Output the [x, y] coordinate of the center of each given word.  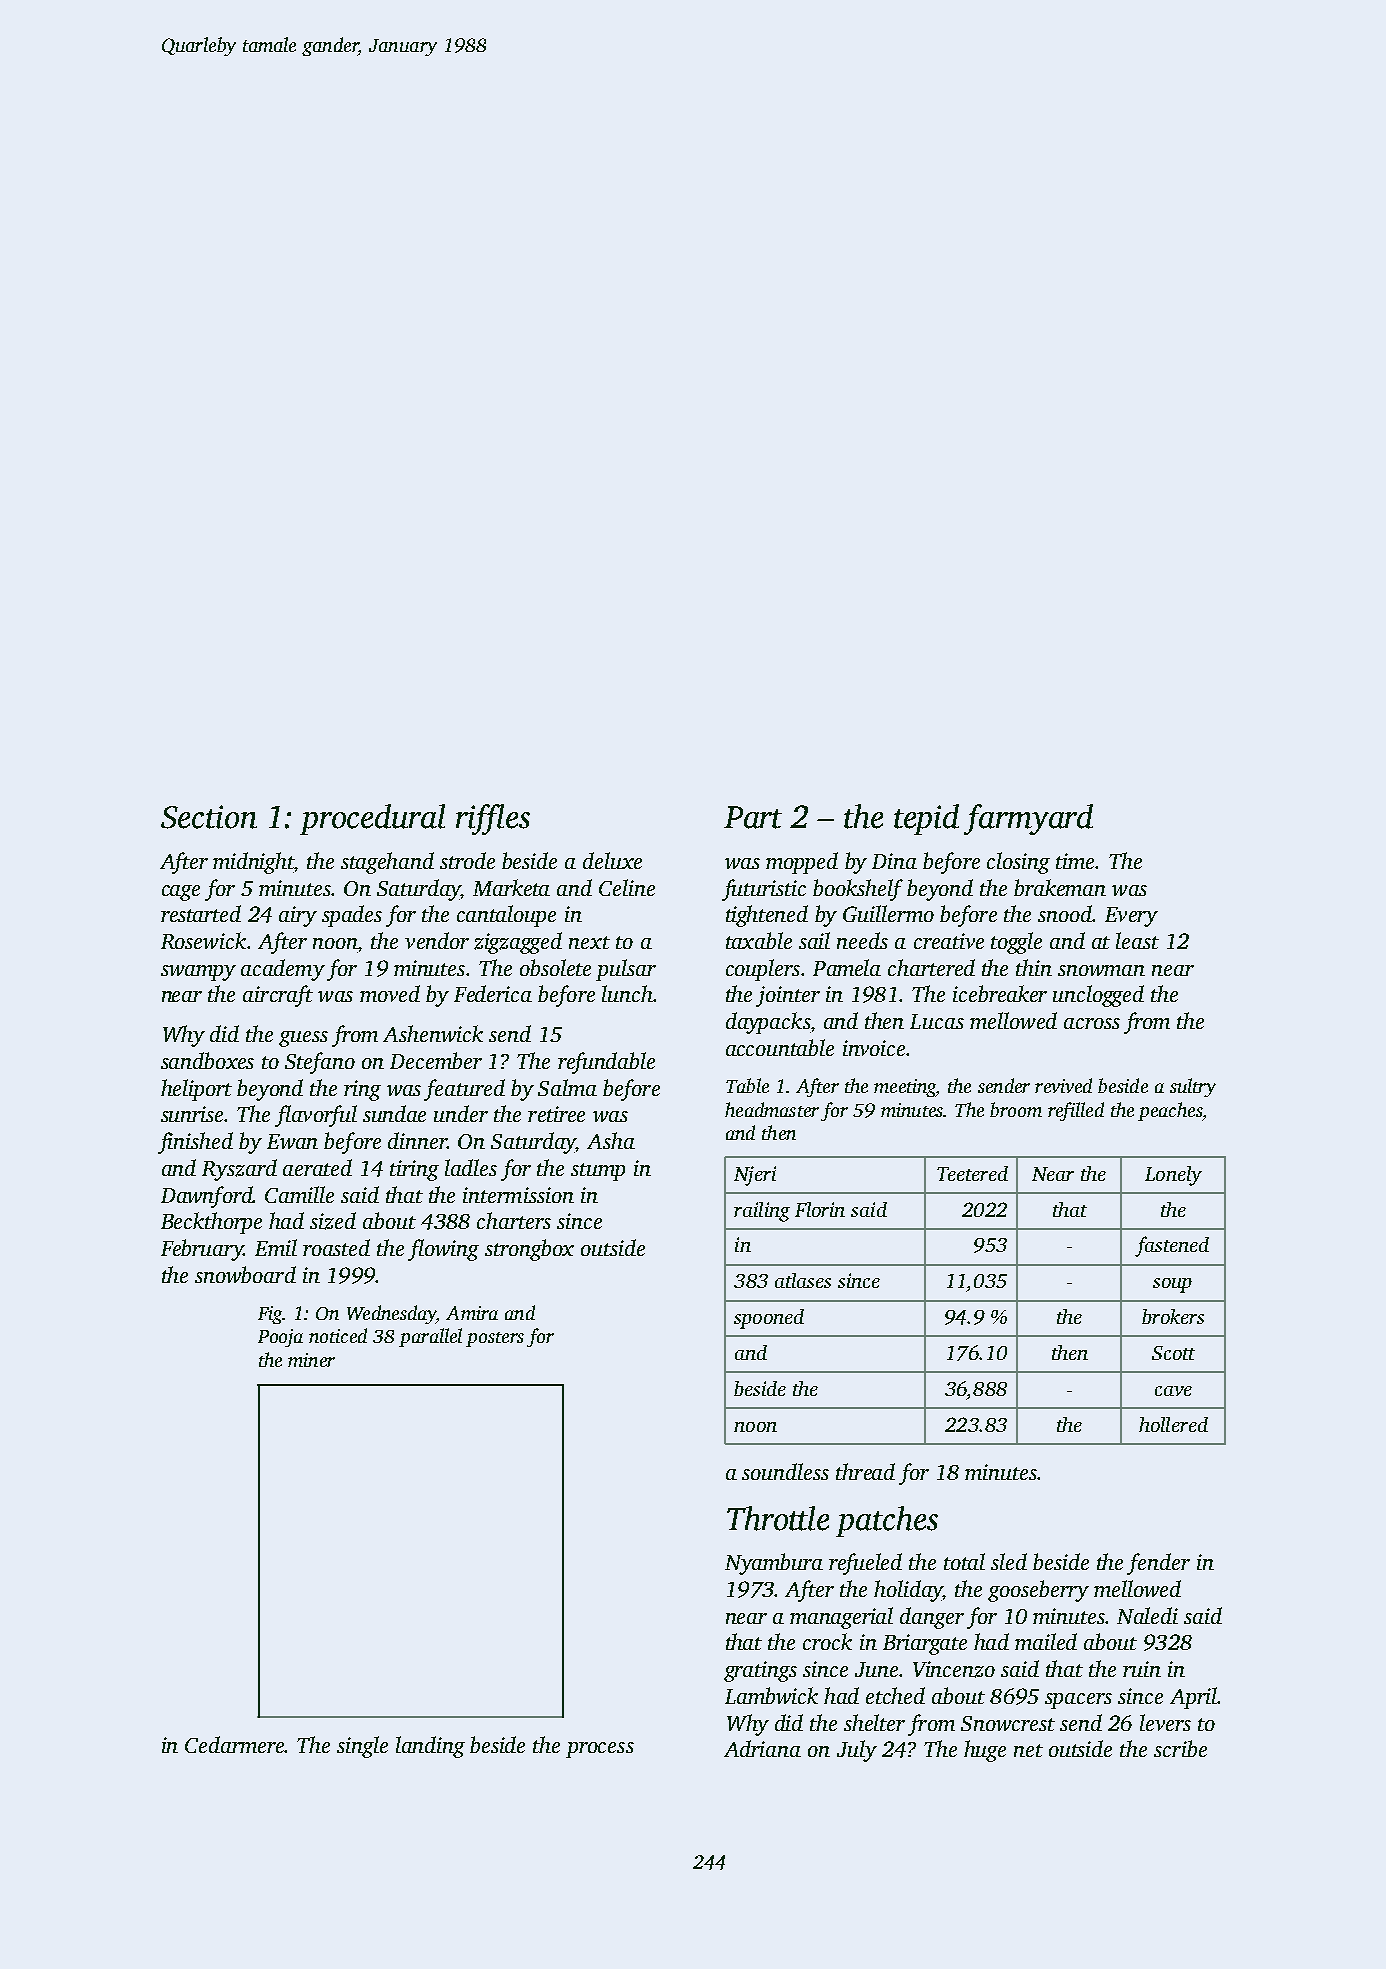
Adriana [762, 1748]
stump [598, 1172]
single [362, 1747]
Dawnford [207, 1197]
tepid [926, 819]
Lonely [1173, 1176]
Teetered [972, 1173]
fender [1158, 1564]
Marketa [511, 887]
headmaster [772, 1109]
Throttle [778, 1518]
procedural [372, 819]
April [1193, 1698]
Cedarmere [235, 1744]
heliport [196, 1090]
